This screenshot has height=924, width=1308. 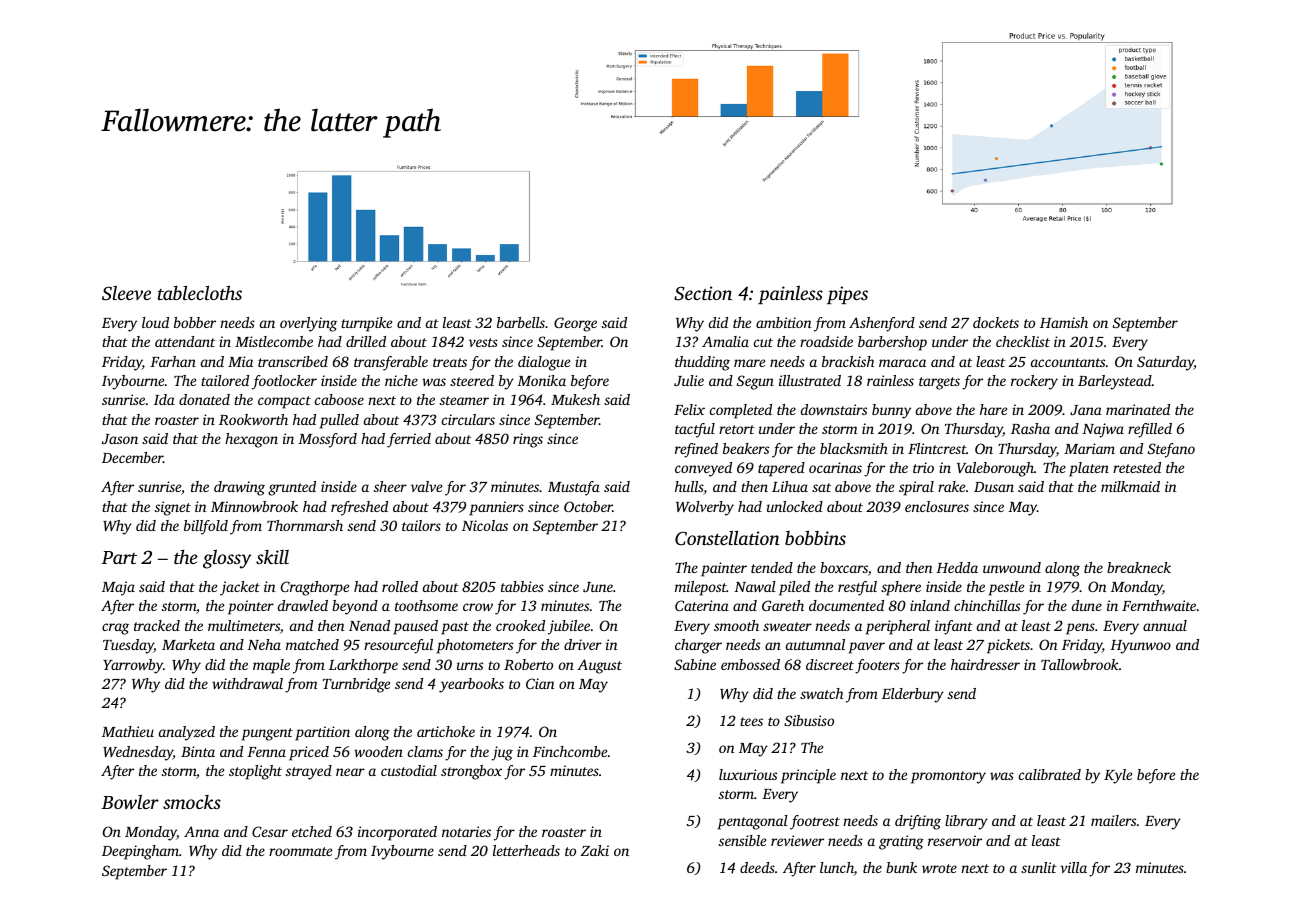 I want to click on Mustafa, so click(x=574, y=488).
